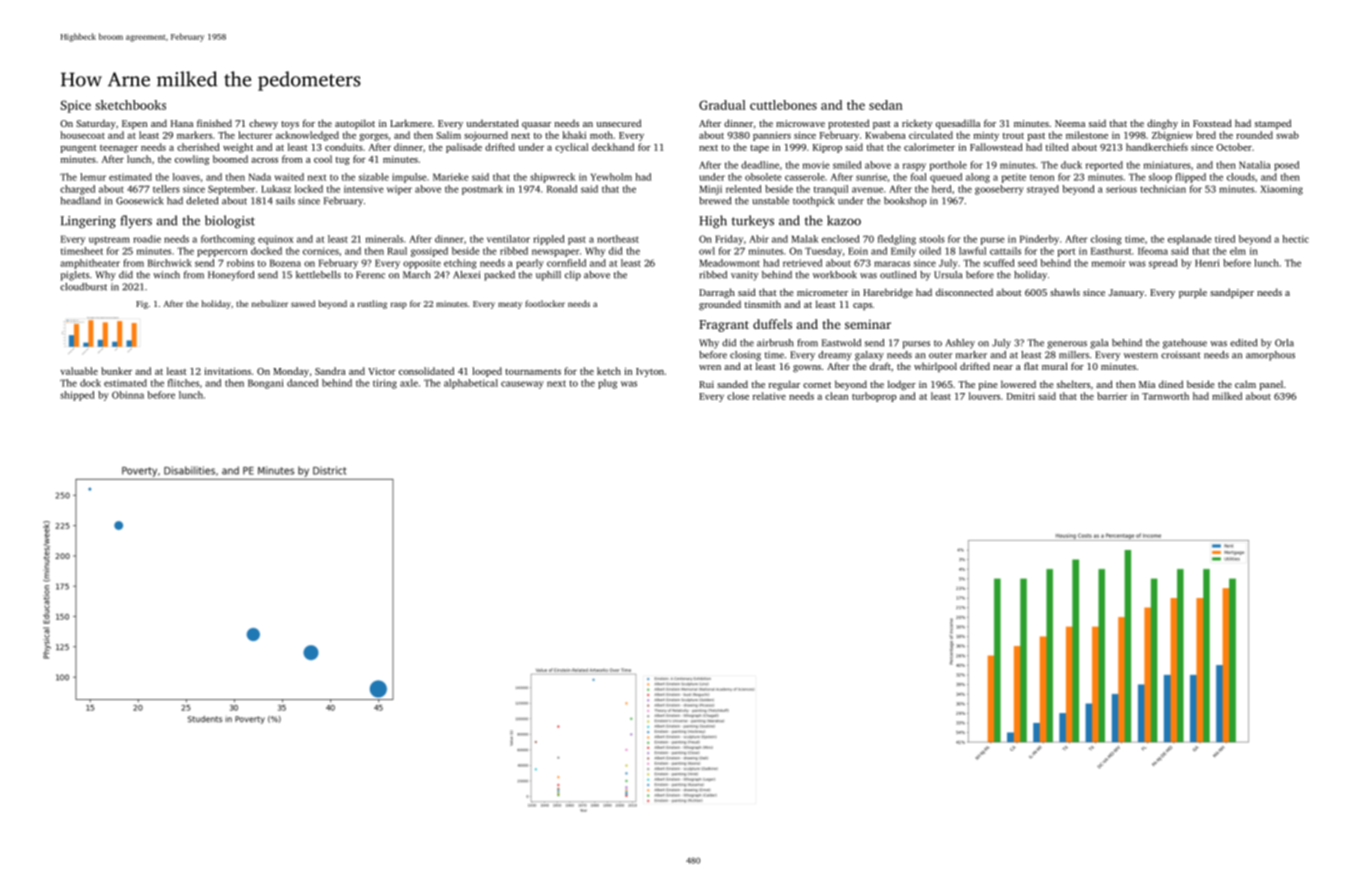  Describe the element at coordinates (841, 343) in the image. I see `Eastwold` at that location.
